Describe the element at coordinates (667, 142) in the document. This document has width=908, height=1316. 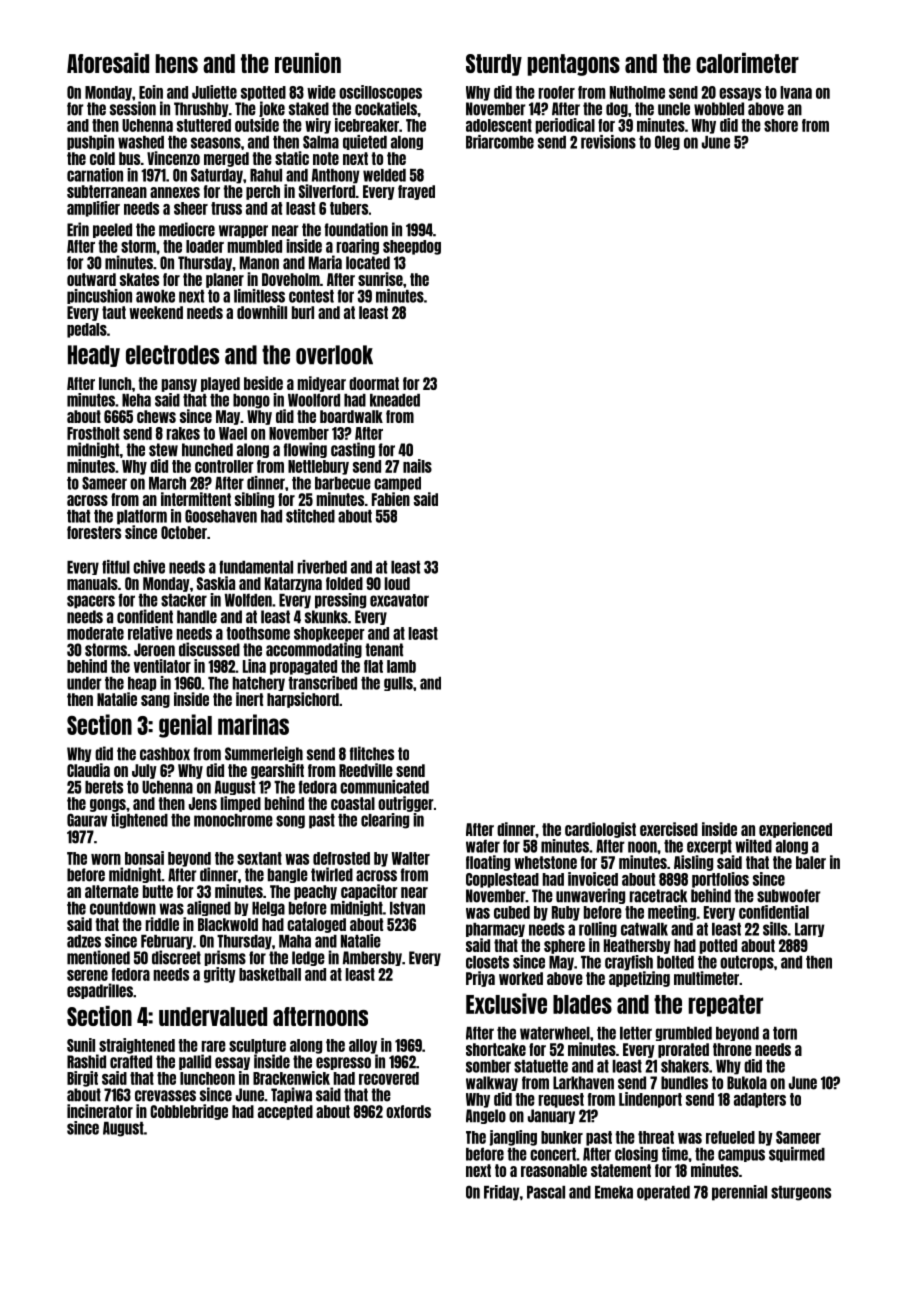
I see `Oleg` at that location.
